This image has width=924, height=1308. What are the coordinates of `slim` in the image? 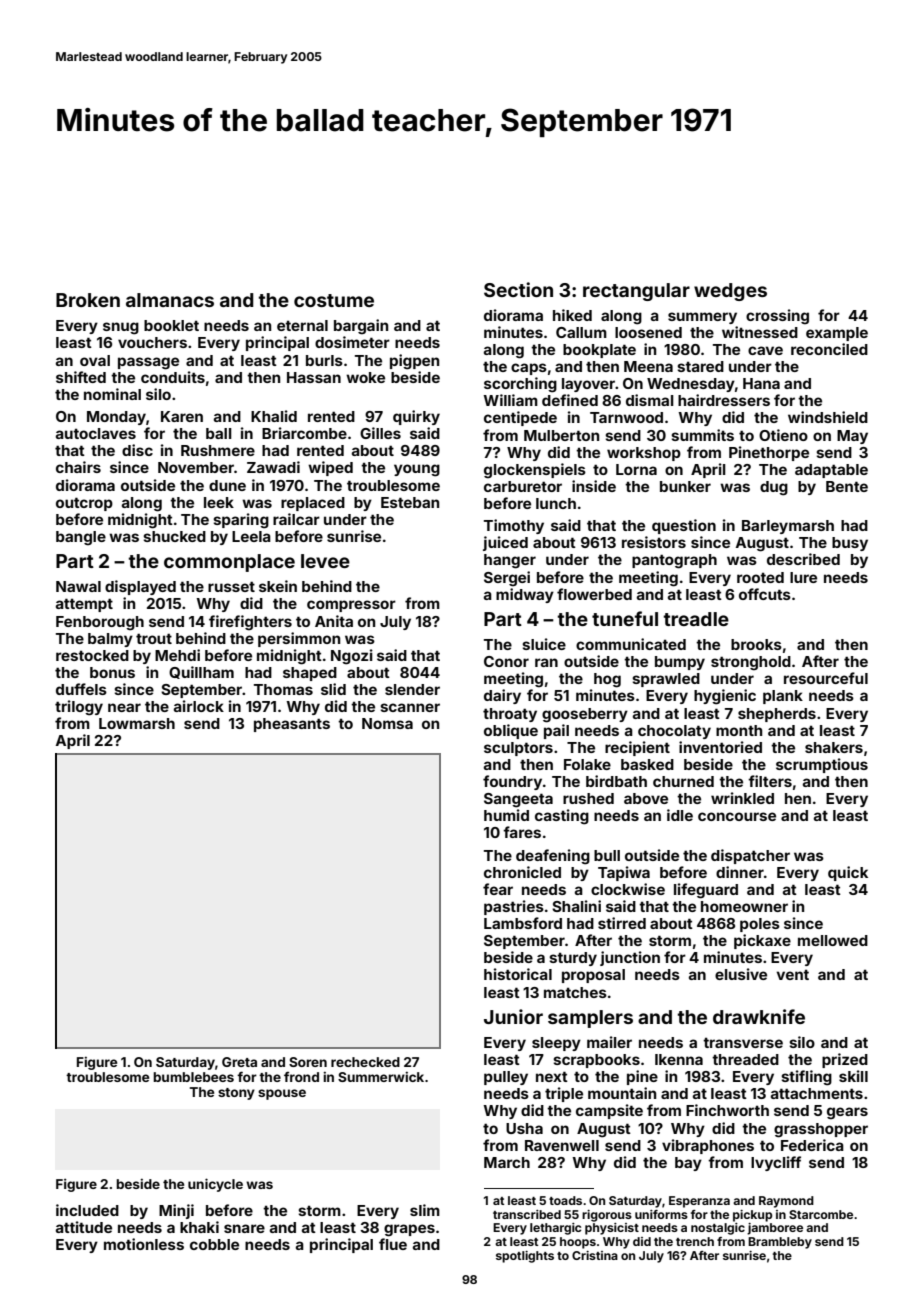 It's located at (425, 1210).
